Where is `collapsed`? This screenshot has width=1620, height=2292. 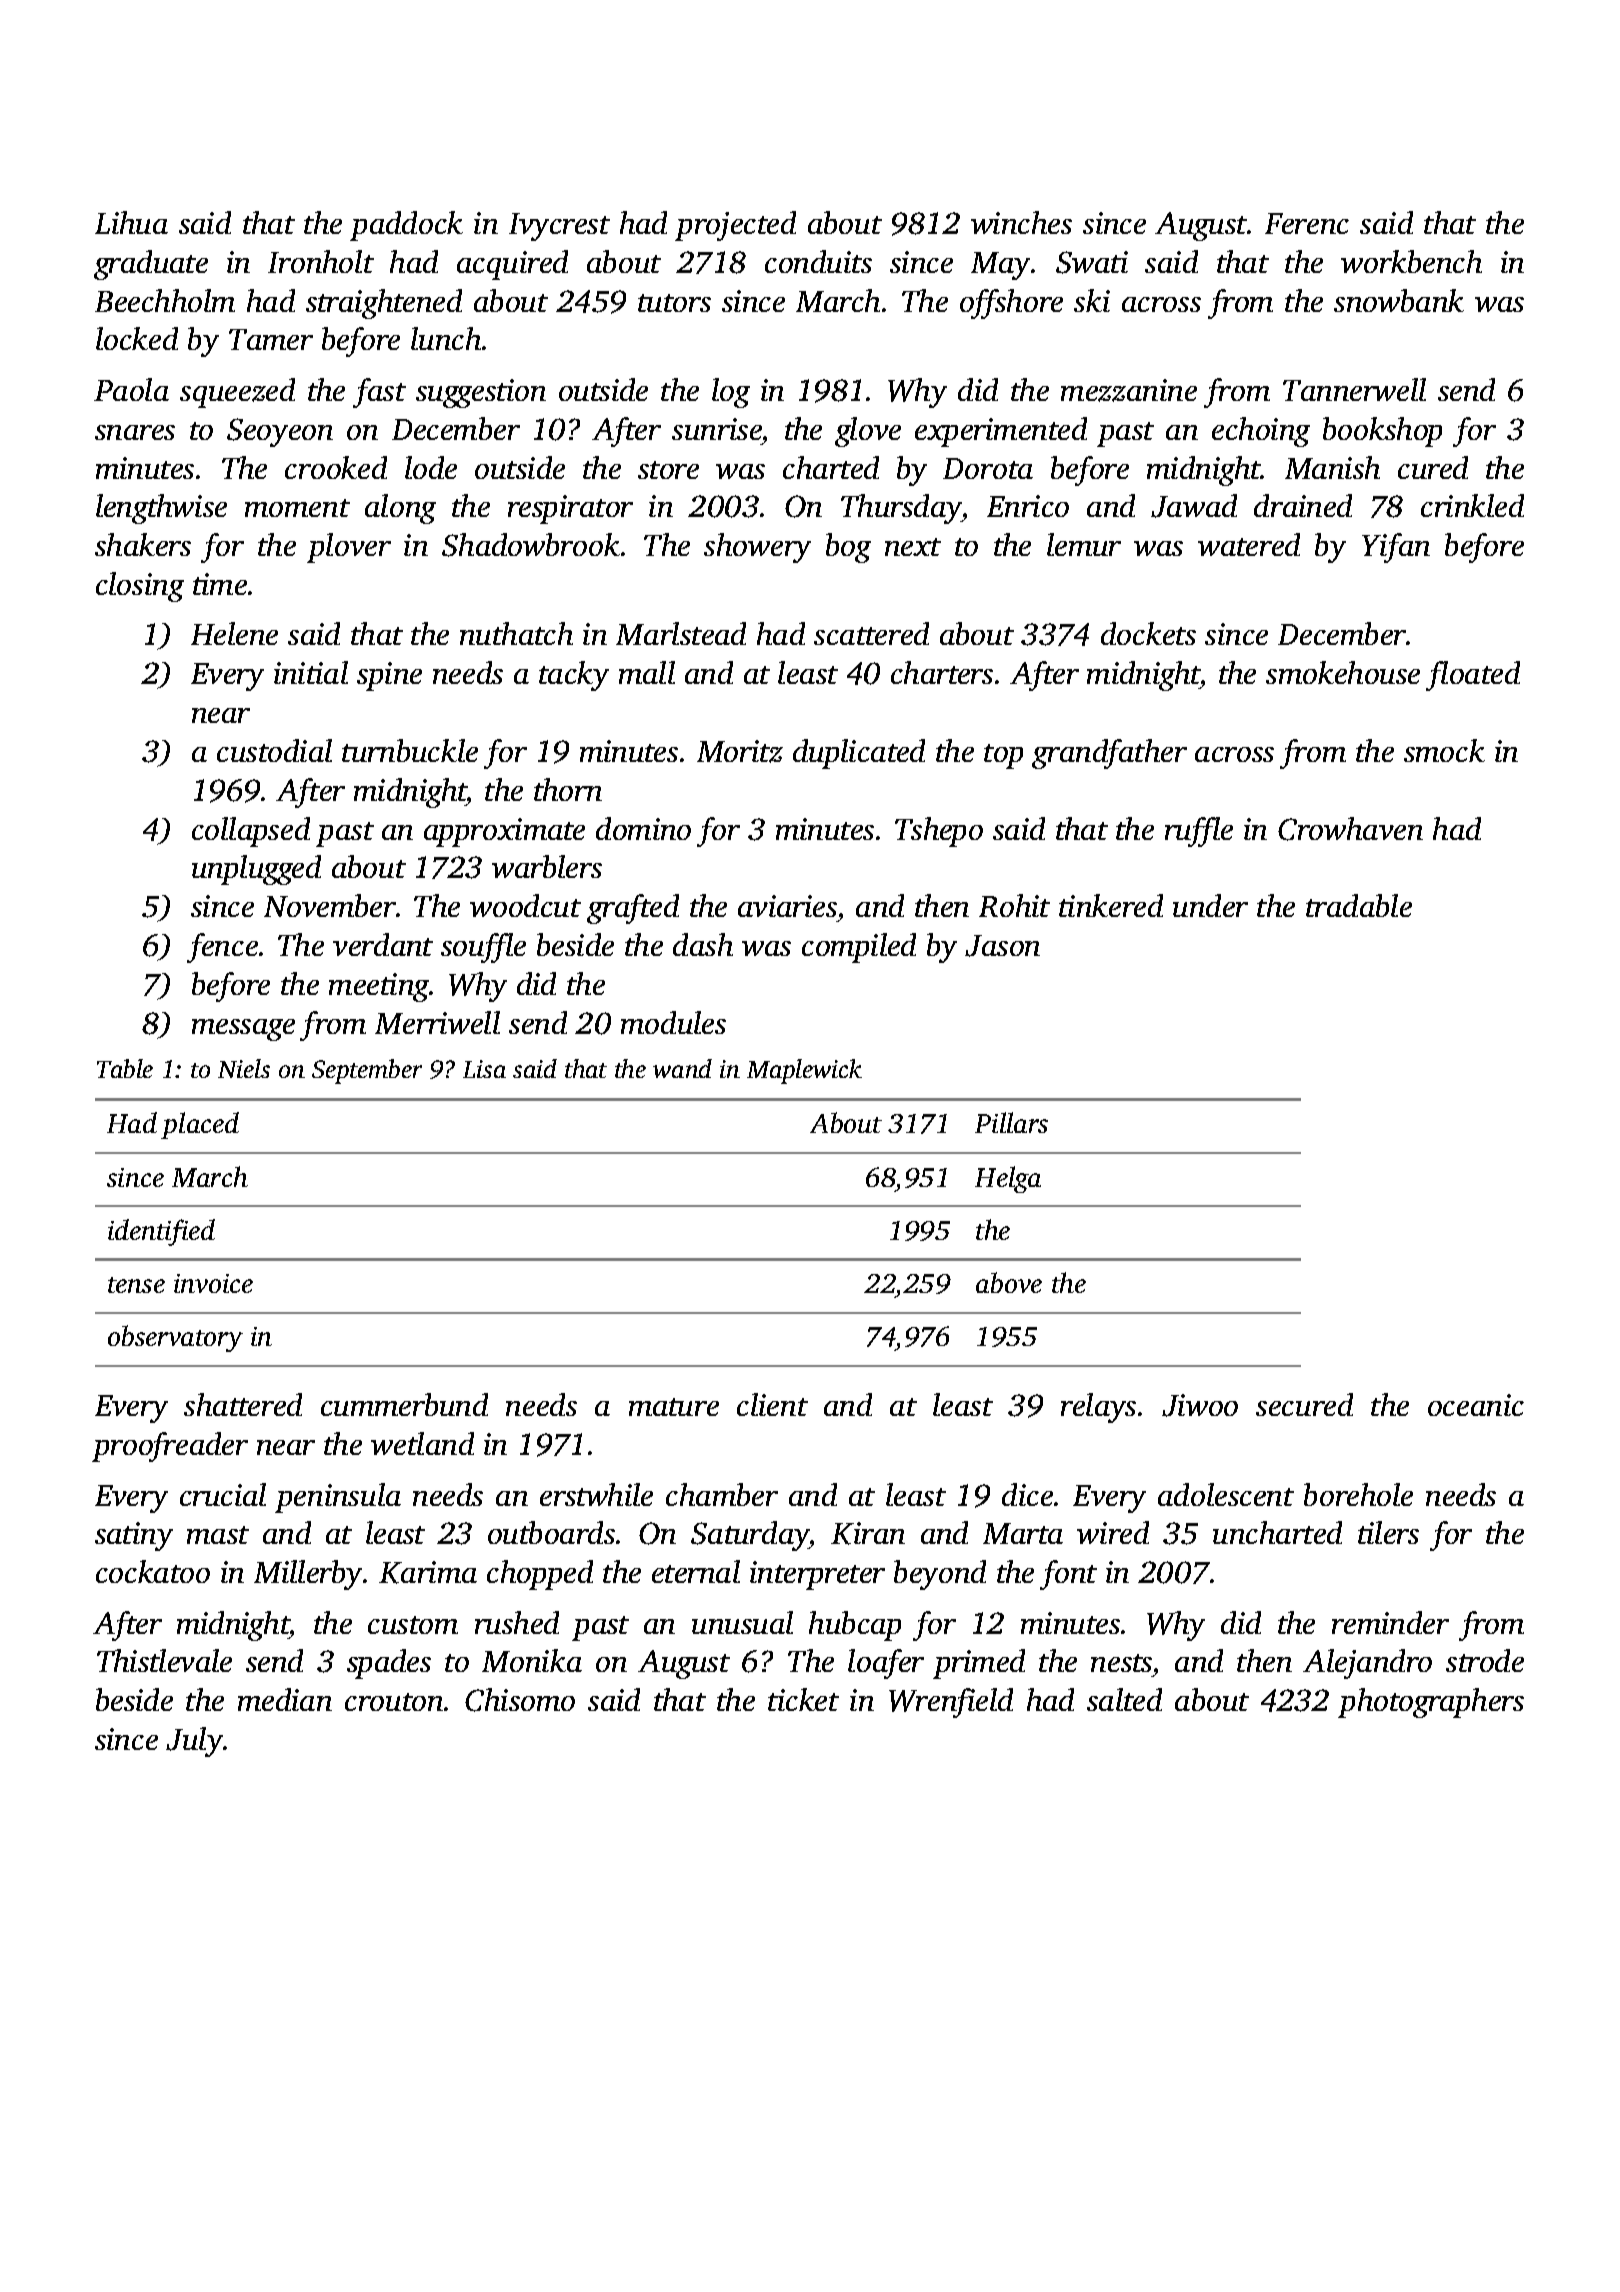 collapsed is located at coordinates (251, 832).
